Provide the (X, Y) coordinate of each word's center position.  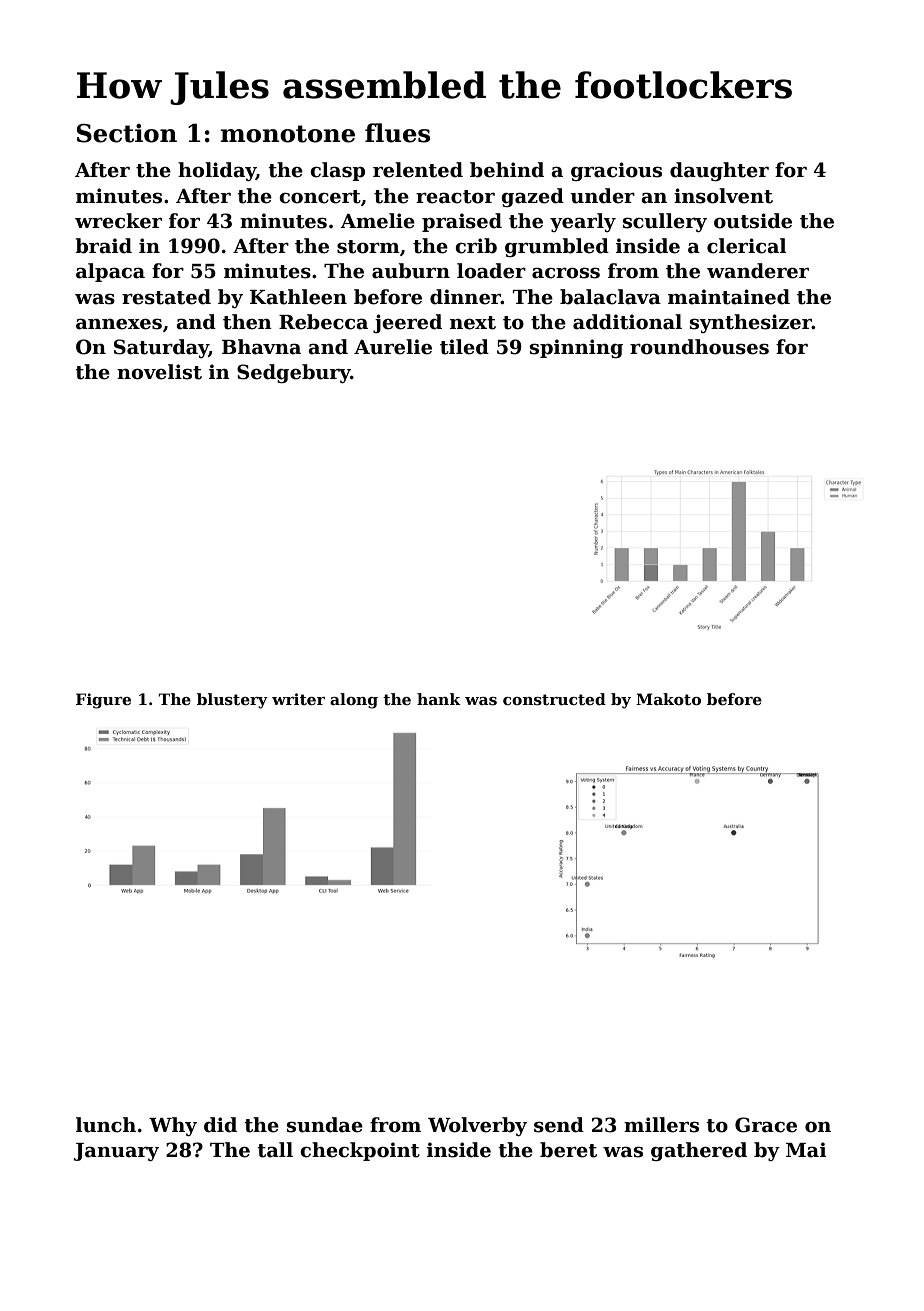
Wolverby (477, 1126)
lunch (106, 1125)
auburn (411, 271)
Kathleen (298, 297)
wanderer (758, 271)
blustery (232, 701)
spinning (576, 348)
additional (627, 322)
